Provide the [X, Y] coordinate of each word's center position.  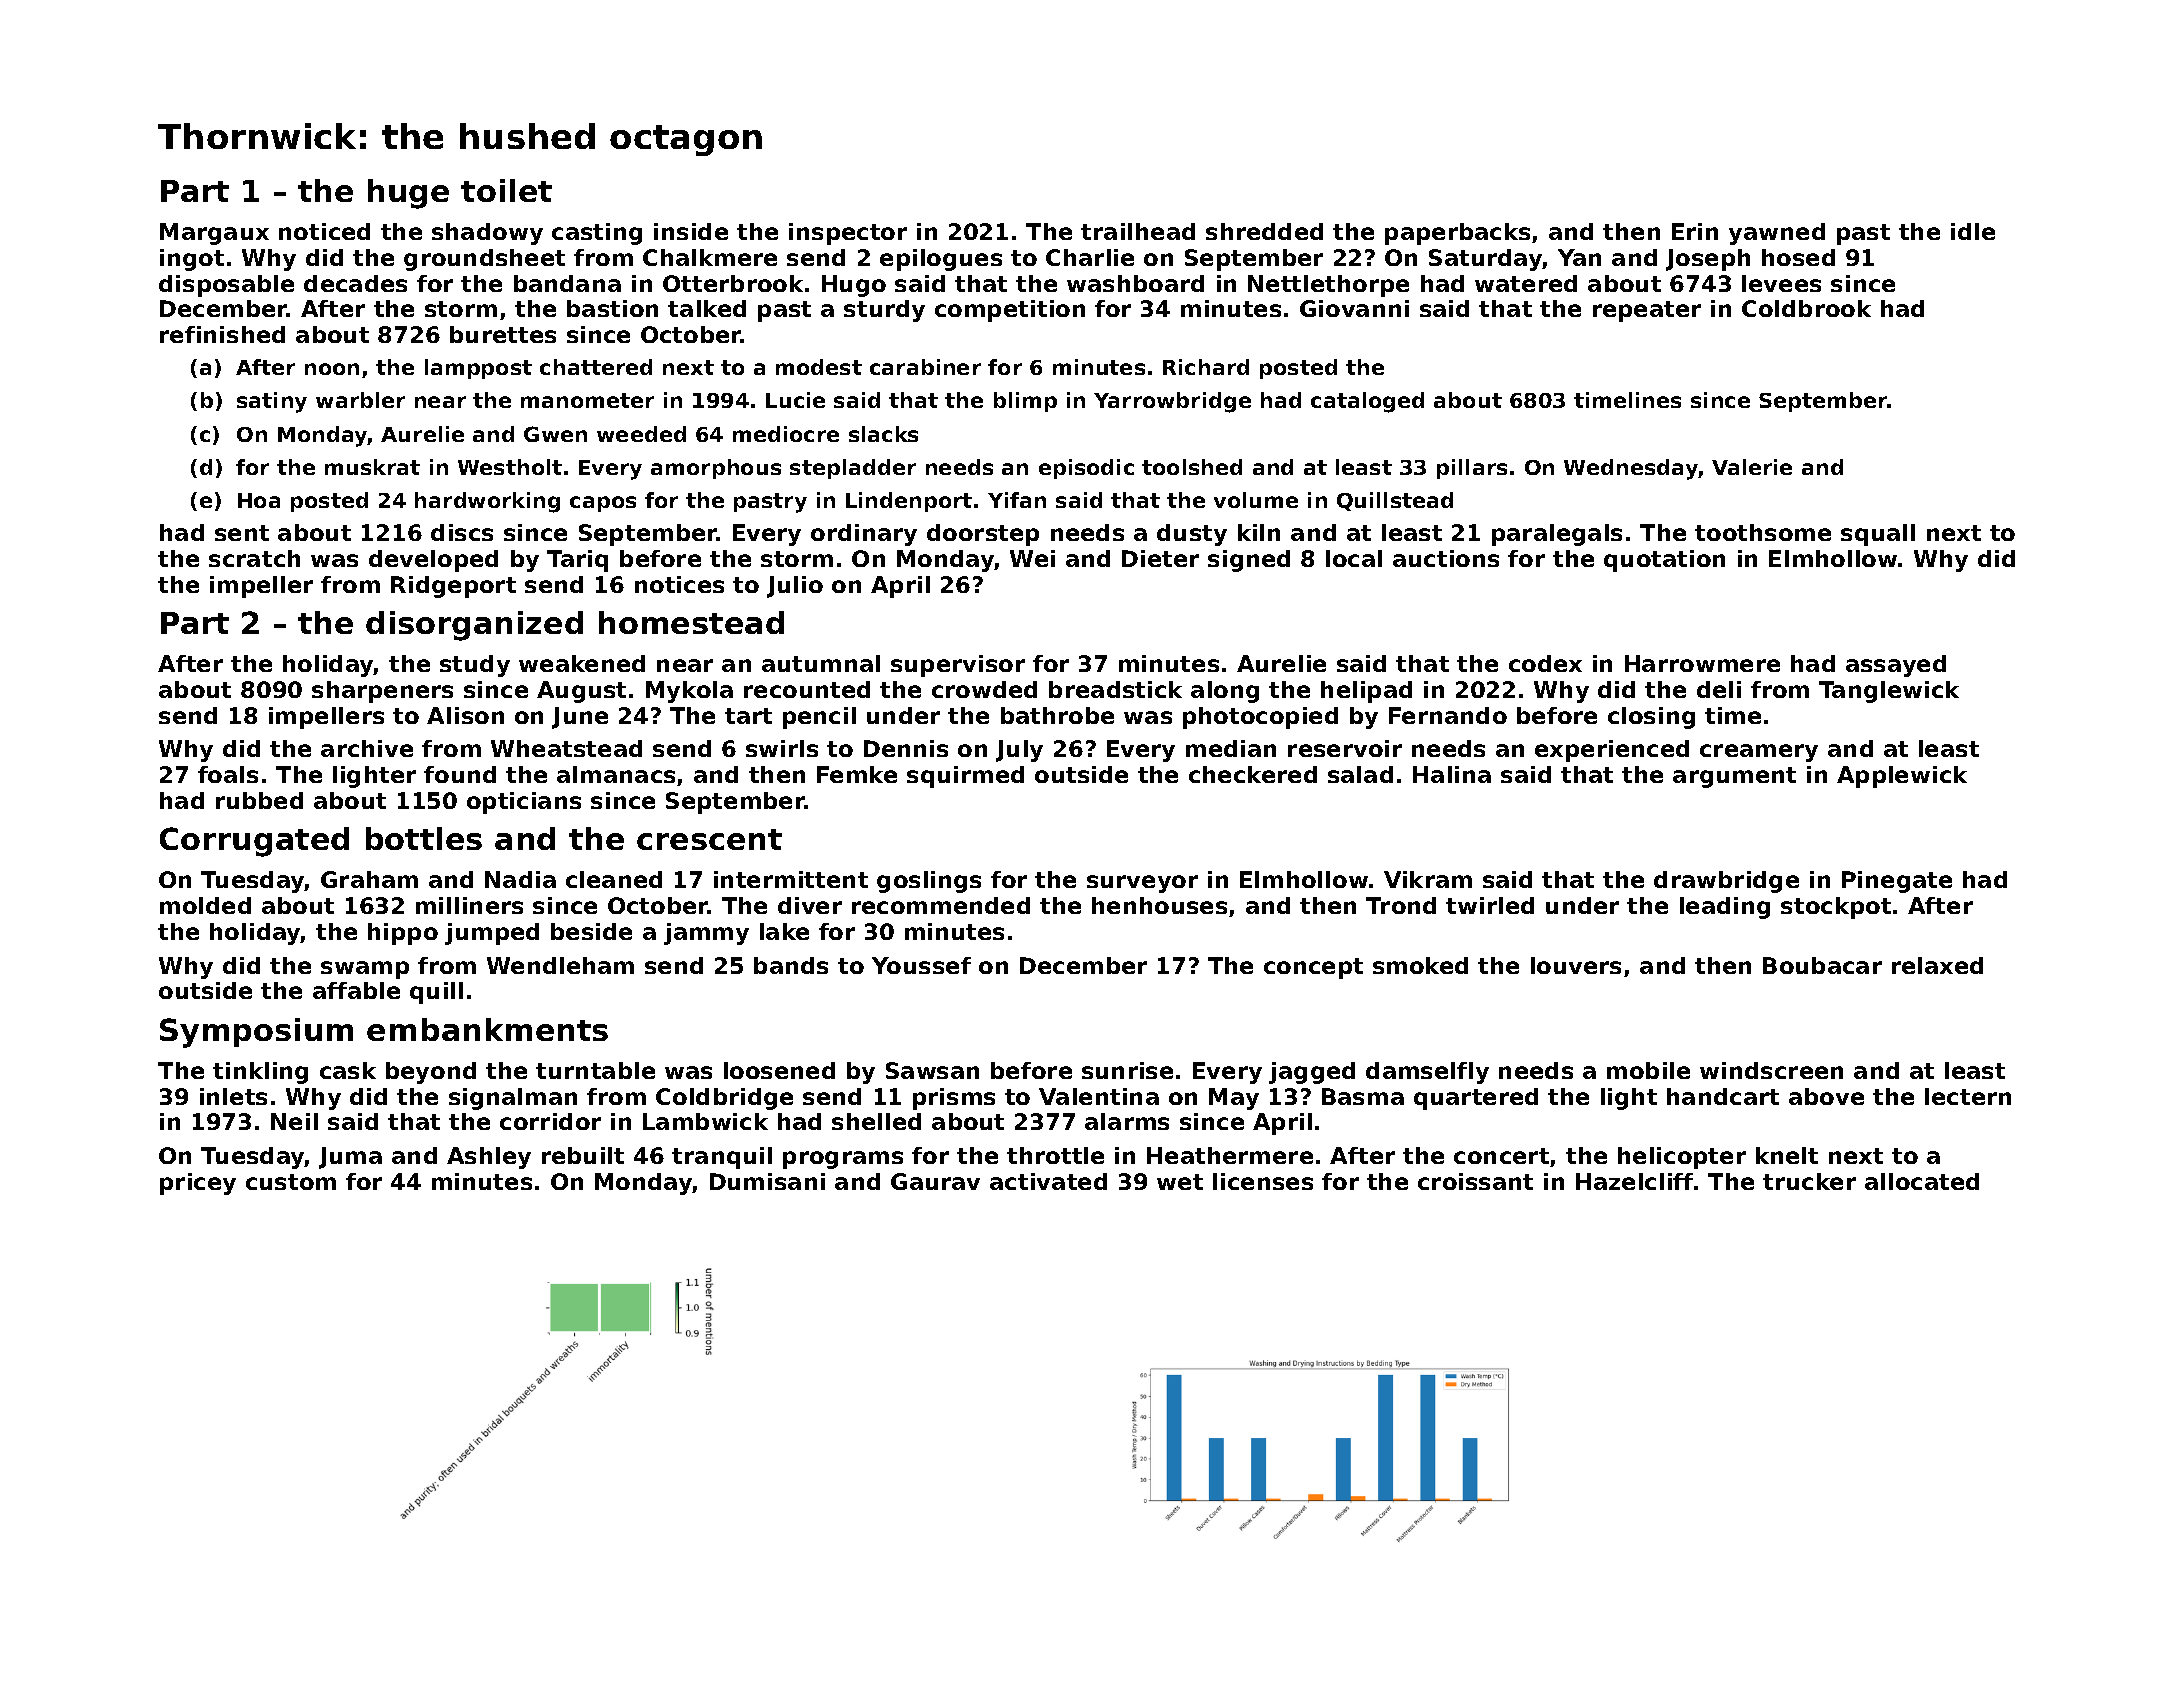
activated [1048, 1181]
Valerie [1752, 467]
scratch [254, 558]
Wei [1032, 558]
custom [291, 1182]
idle [1973, 231]
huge [408, 194]
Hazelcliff [1634, 1181]
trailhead [1138, 231]
